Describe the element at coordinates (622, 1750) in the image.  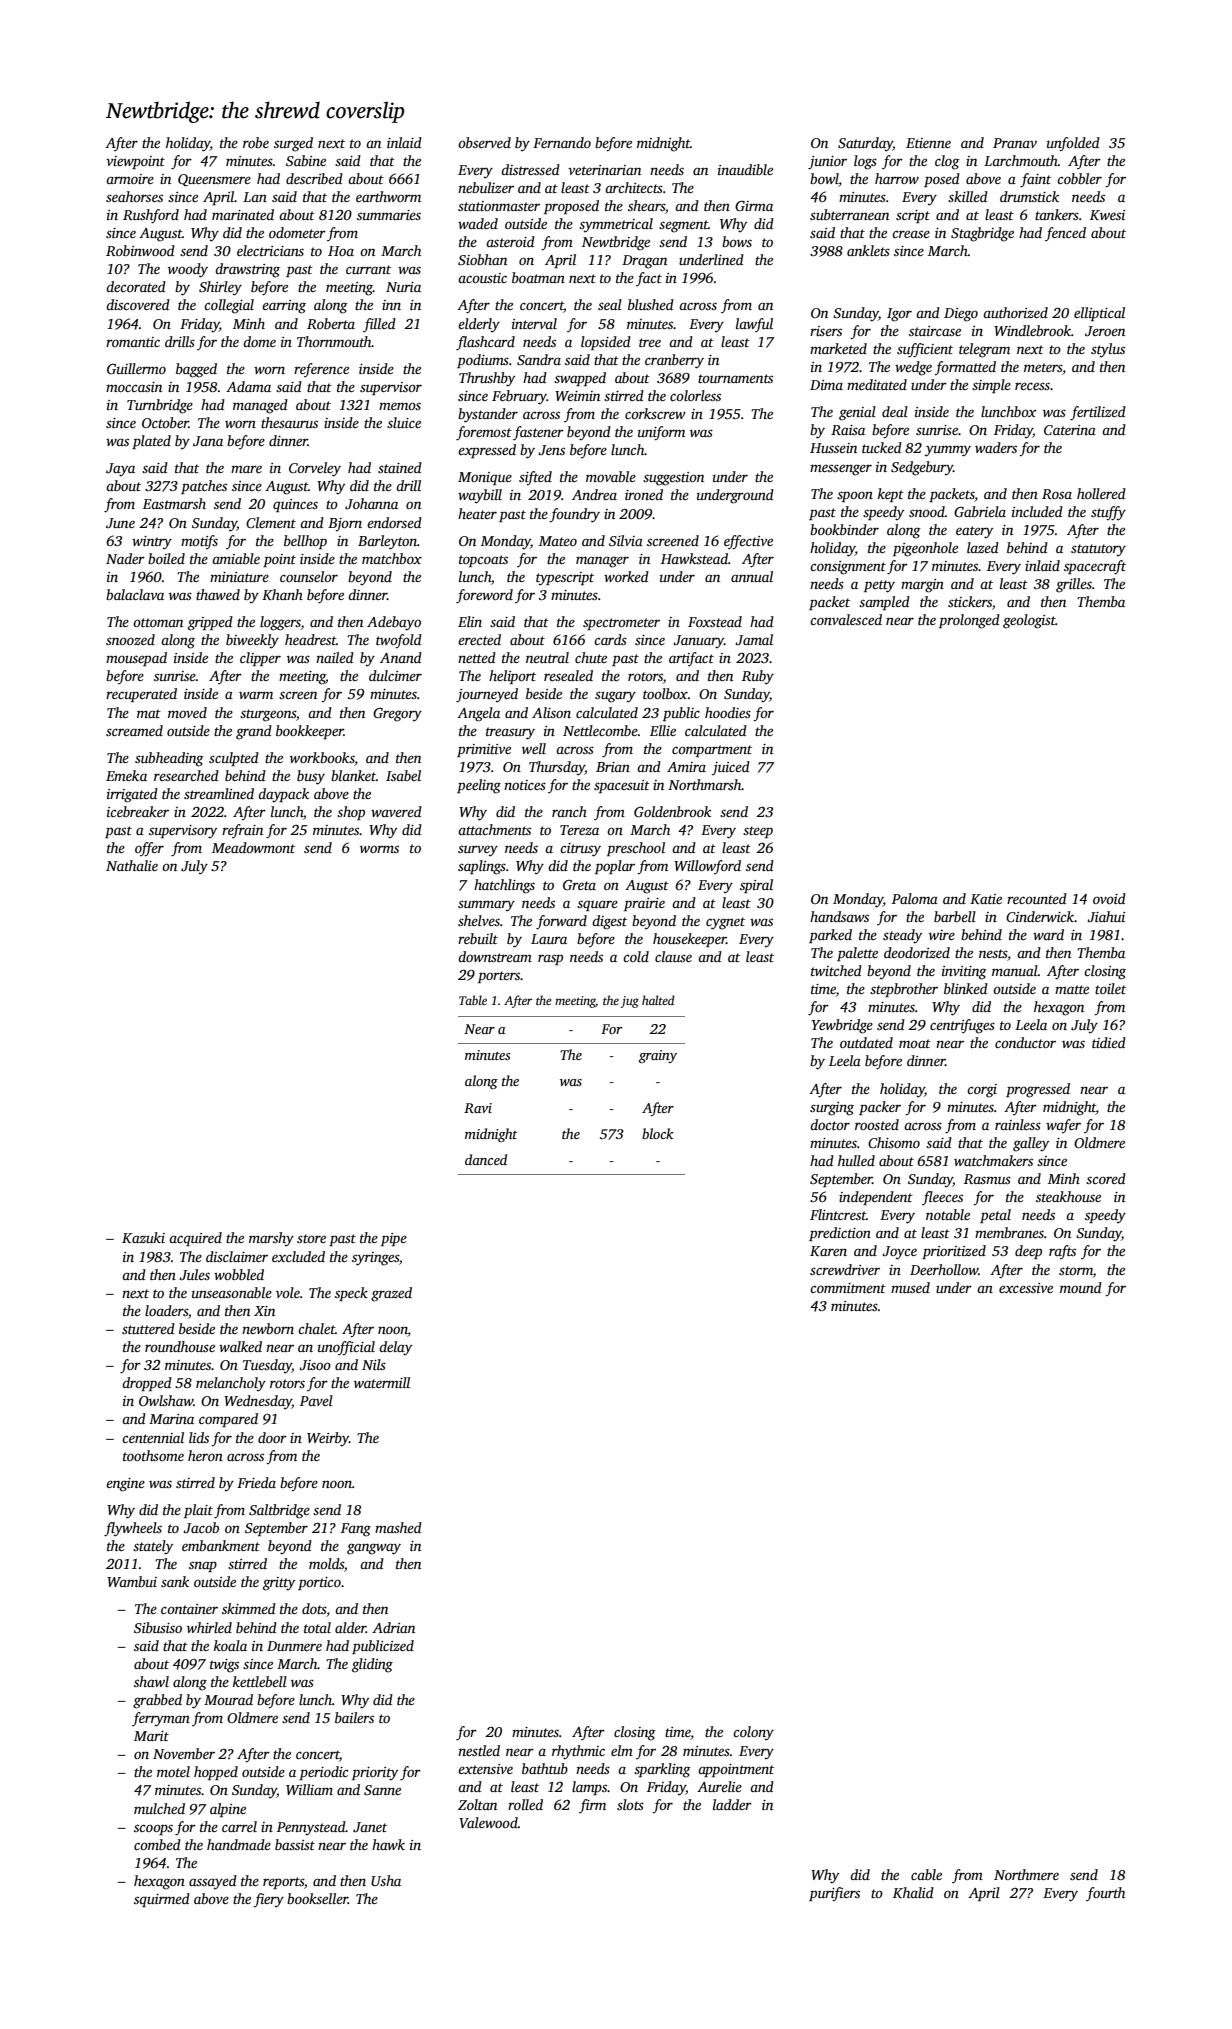
I see `elm` at that location.
